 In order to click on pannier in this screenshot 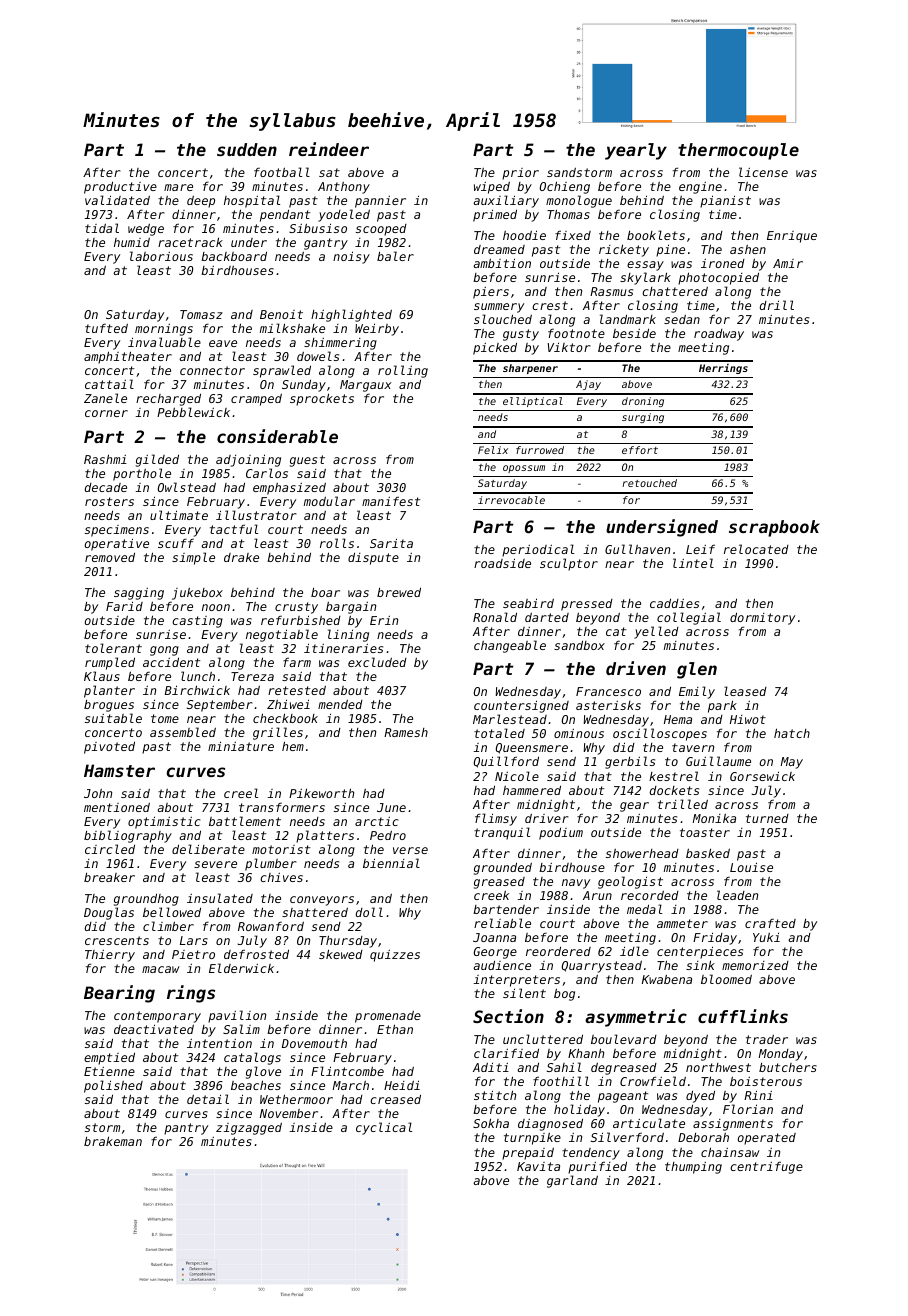, I will do `click(380, 202)`.
